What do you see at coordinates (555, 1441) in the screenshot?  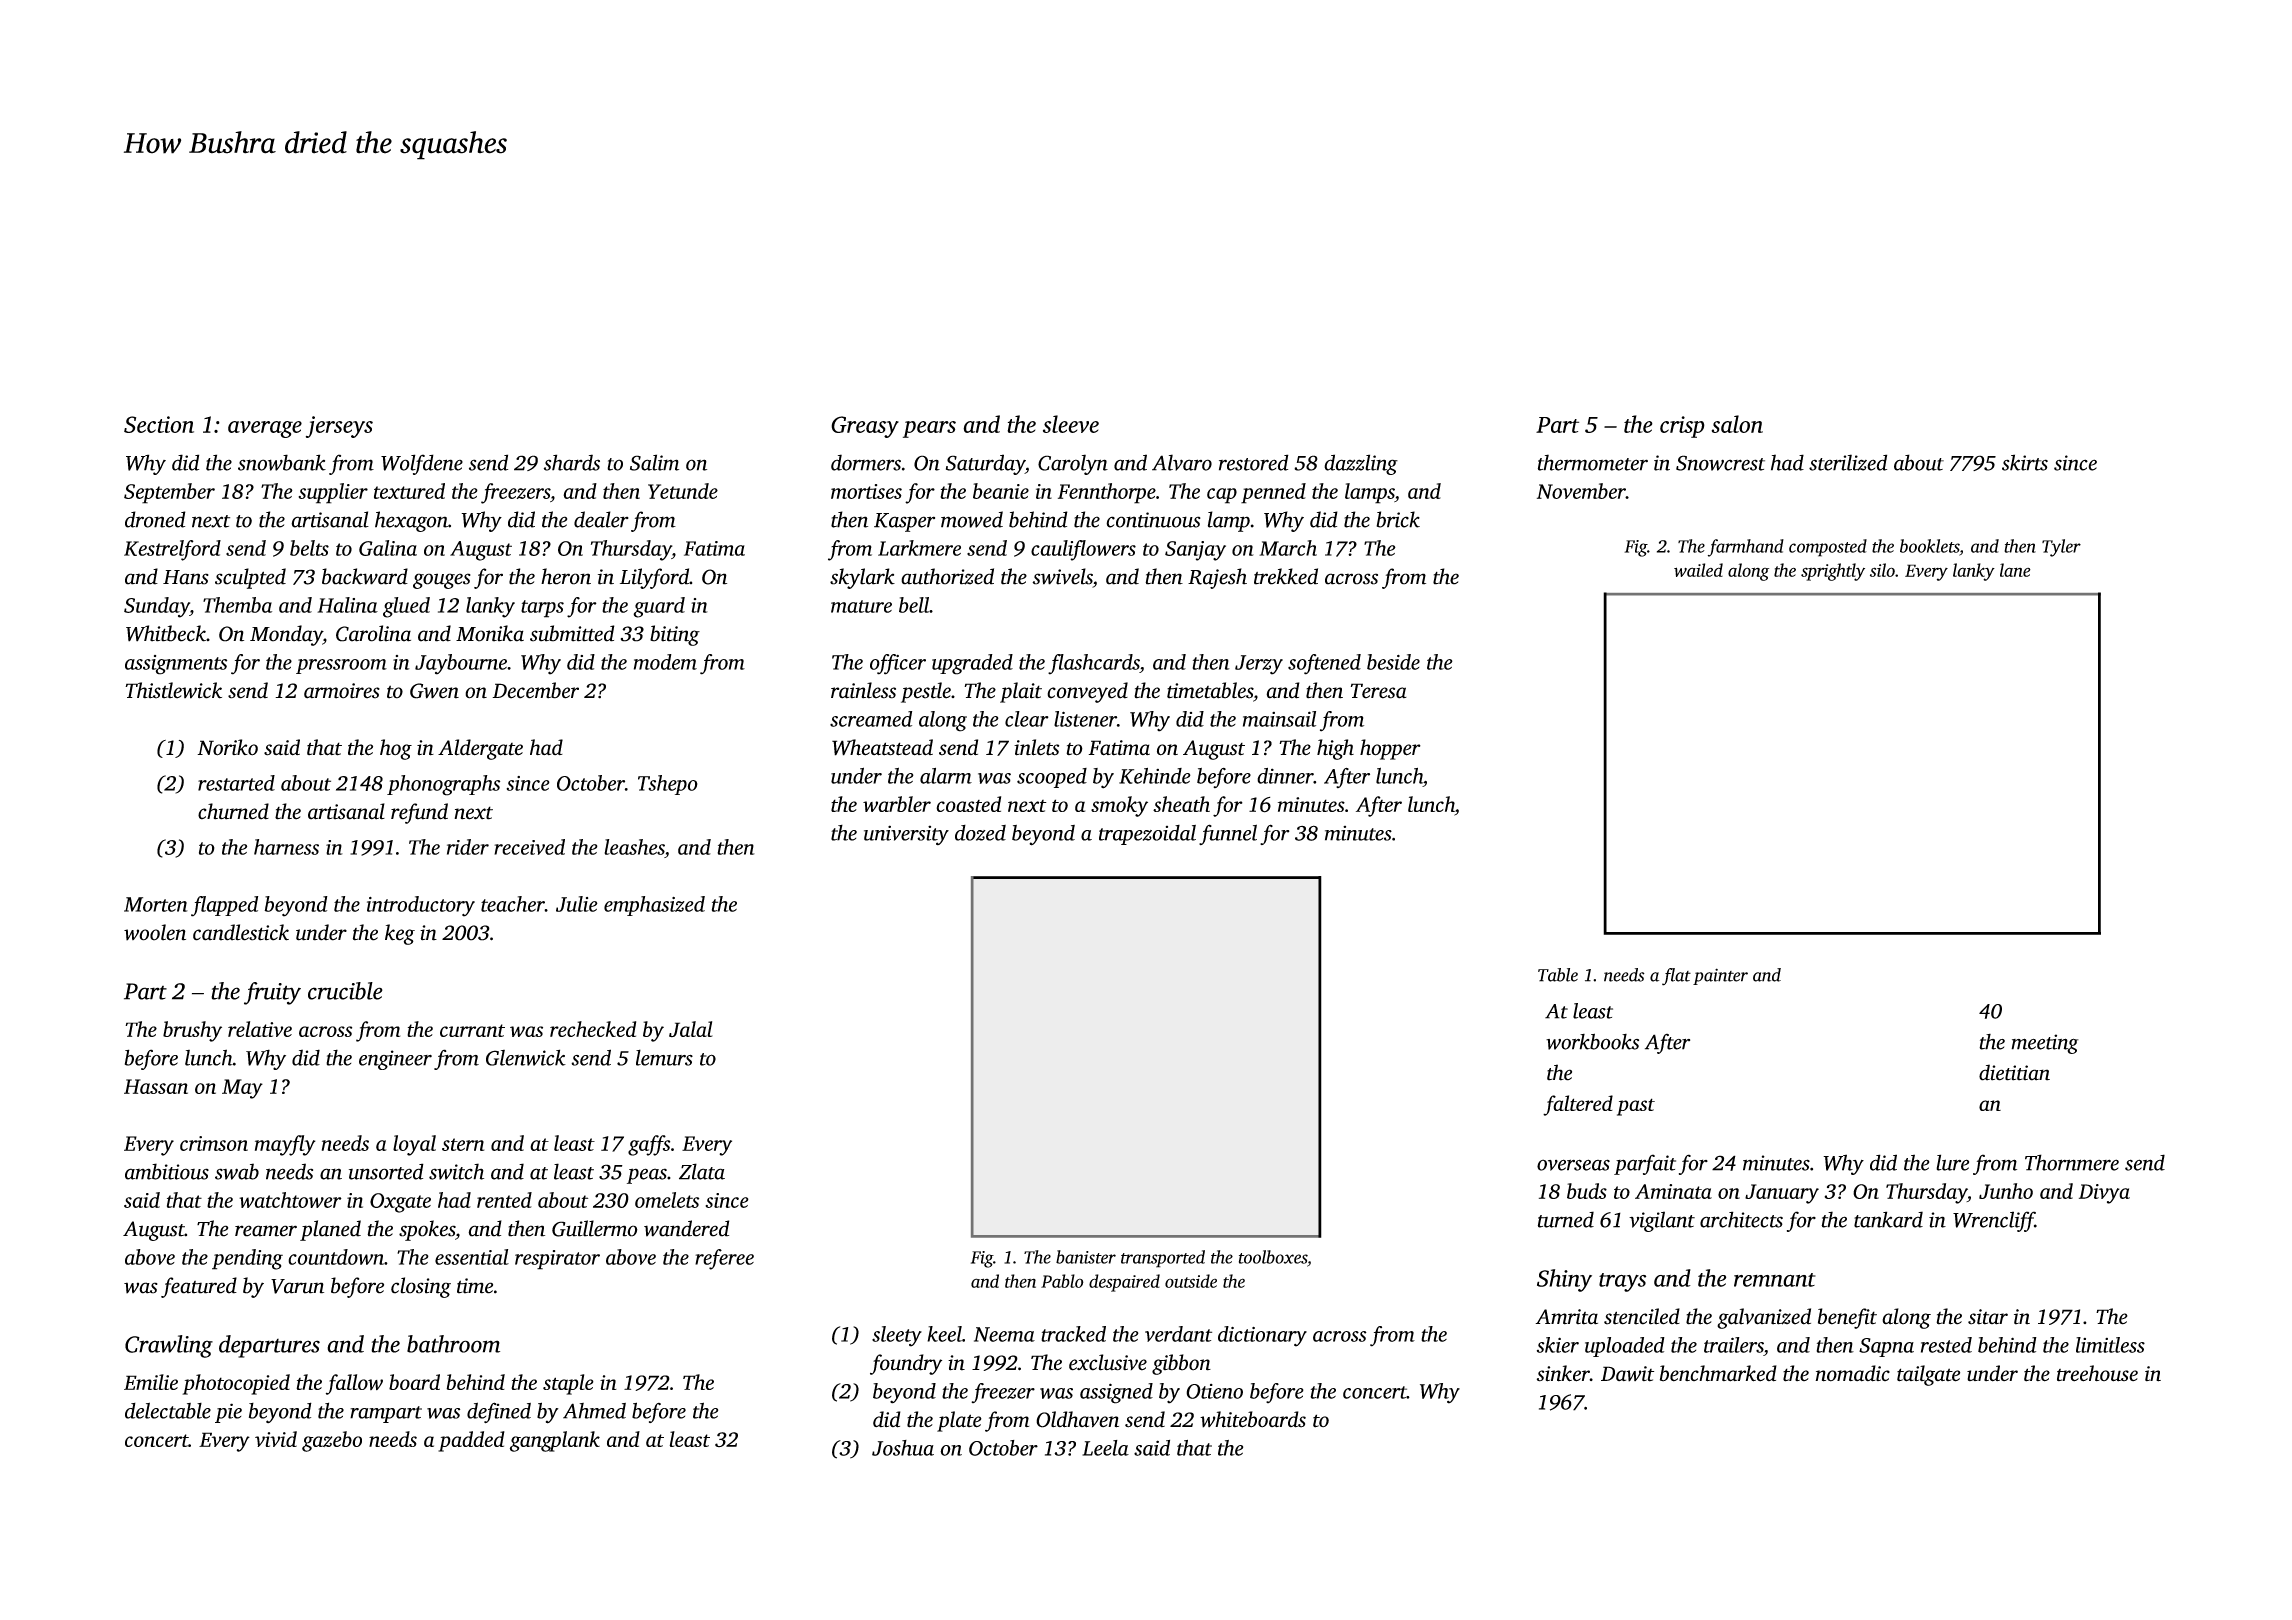 I see `gangplank` at bounding box center [555, 1441].
